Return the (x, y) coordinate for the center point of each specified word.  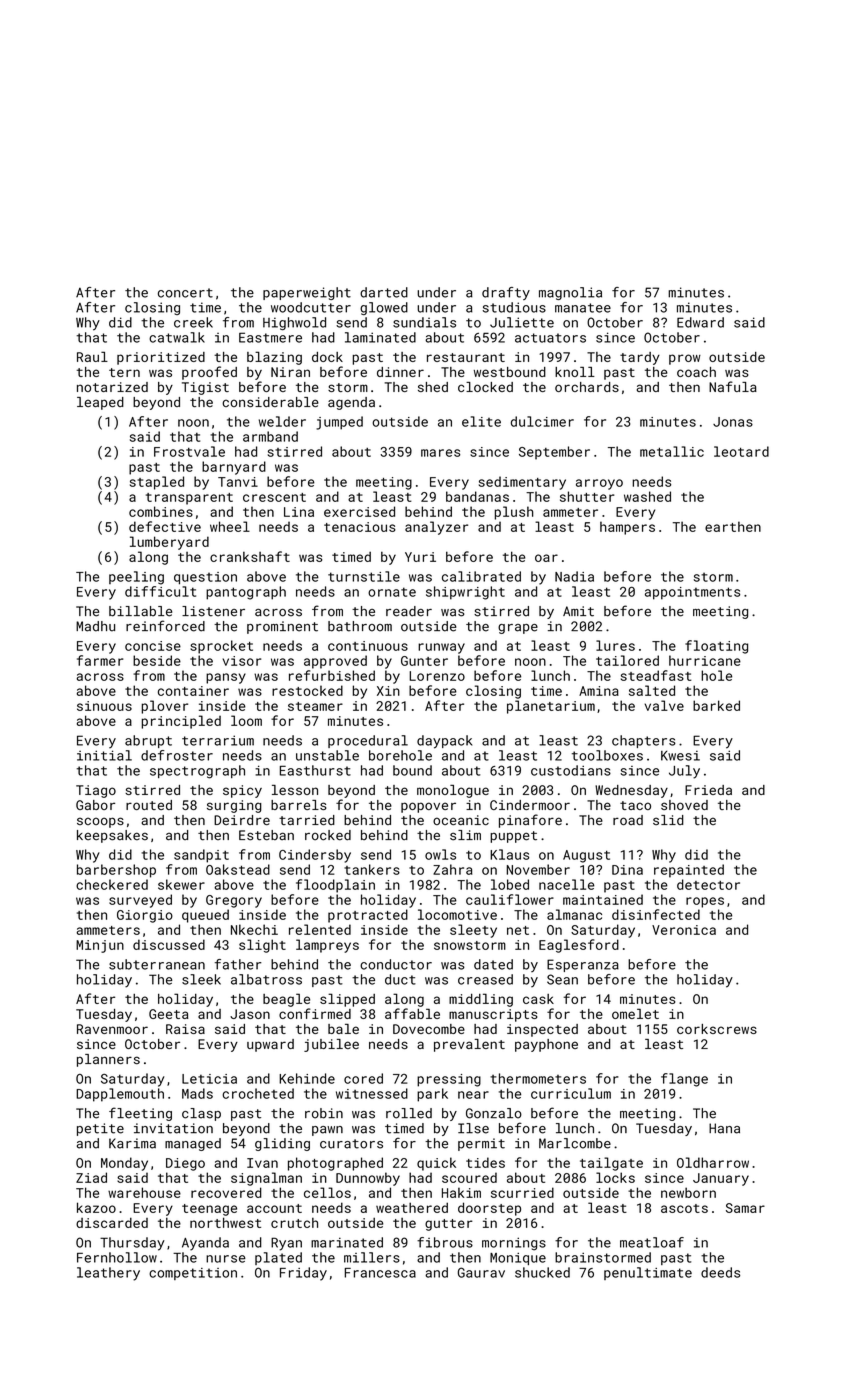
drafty (506, 293)
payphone (546, 1045)
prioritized (161, 358)
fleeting (140, 1114)
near (473, 1095)
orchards (587, 387)
